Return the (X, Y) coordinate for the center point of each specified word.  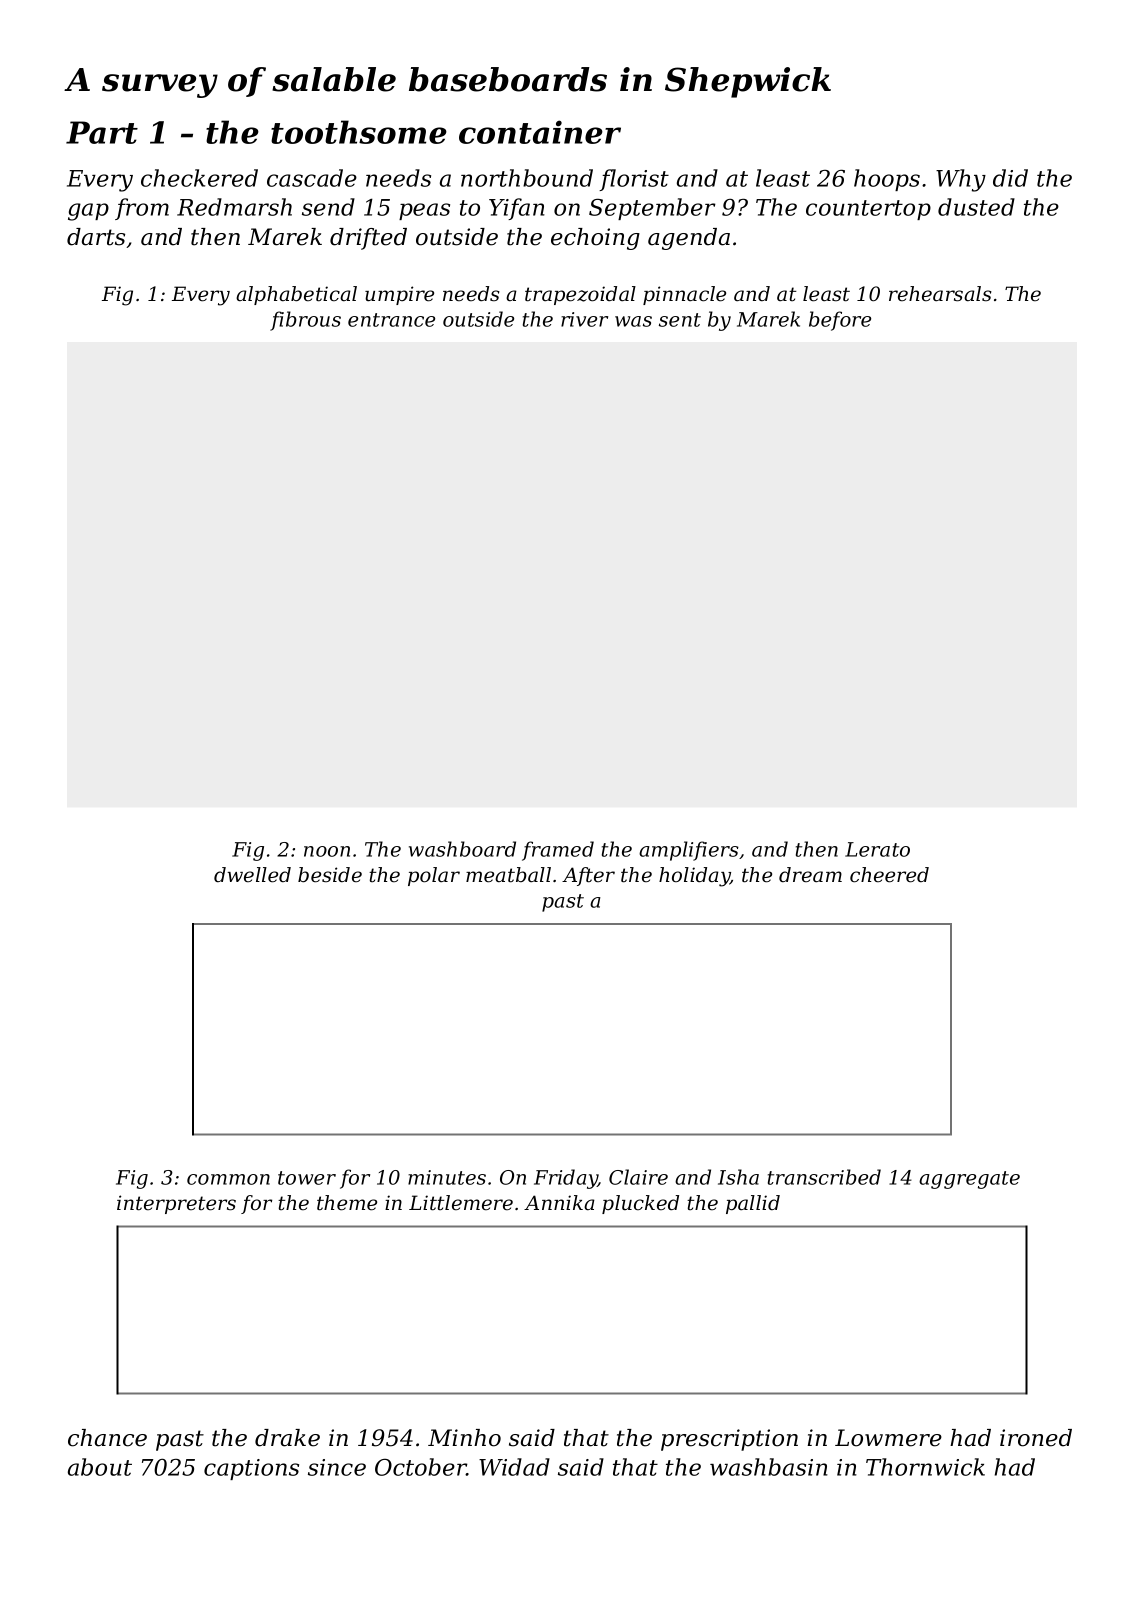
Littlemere (461, 1203)
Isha (738, 1177)
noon (327, 851)
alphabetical (296, 295)
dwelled (252, 875)
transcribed (824, 1177)
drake (287, 1438)
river (584, 319)
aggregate (969, 1180)
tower (307, 1178)
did (1010, 178)
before (840, 321)
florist (634, 180)
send (328, 207)
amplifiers (689, 851)
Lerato (877, 849)
